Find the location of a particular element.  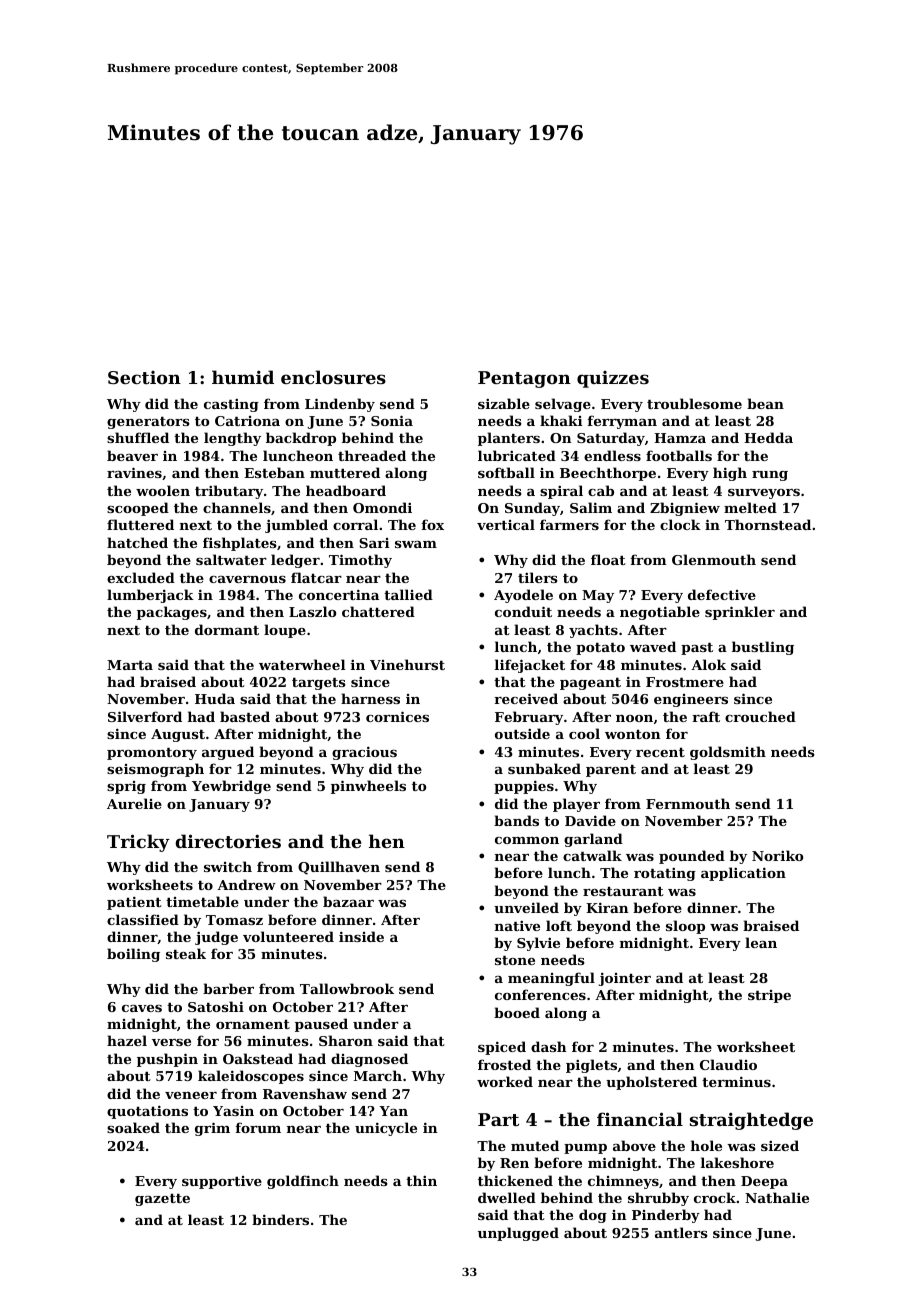

clock is located at coordinates (680, 524).
